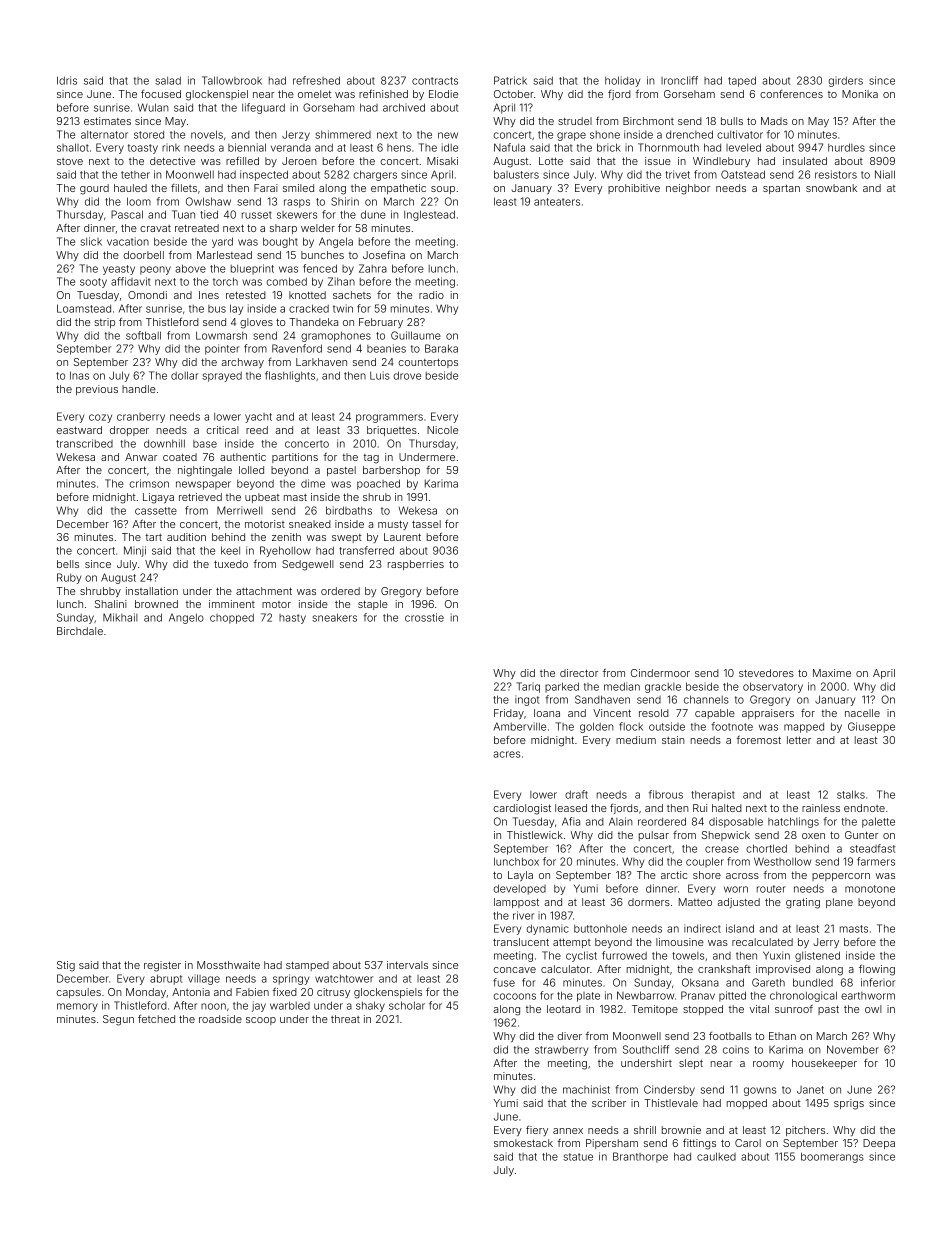  What do you see at coordinates (832, 673) in the image?
I see `Maxime` at bounding box center [832, 673].
